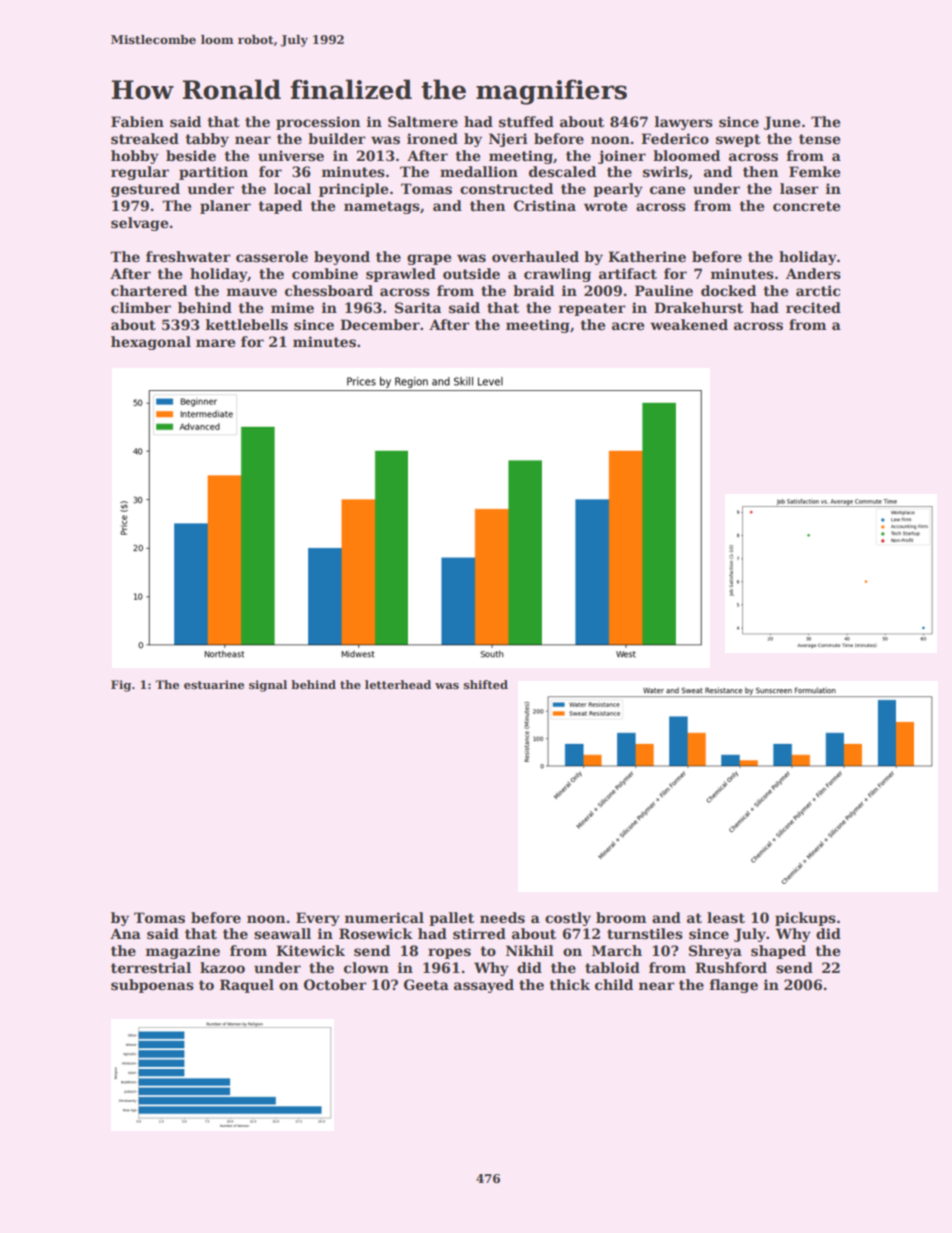  I want to click on tense, so click(819, 139).
